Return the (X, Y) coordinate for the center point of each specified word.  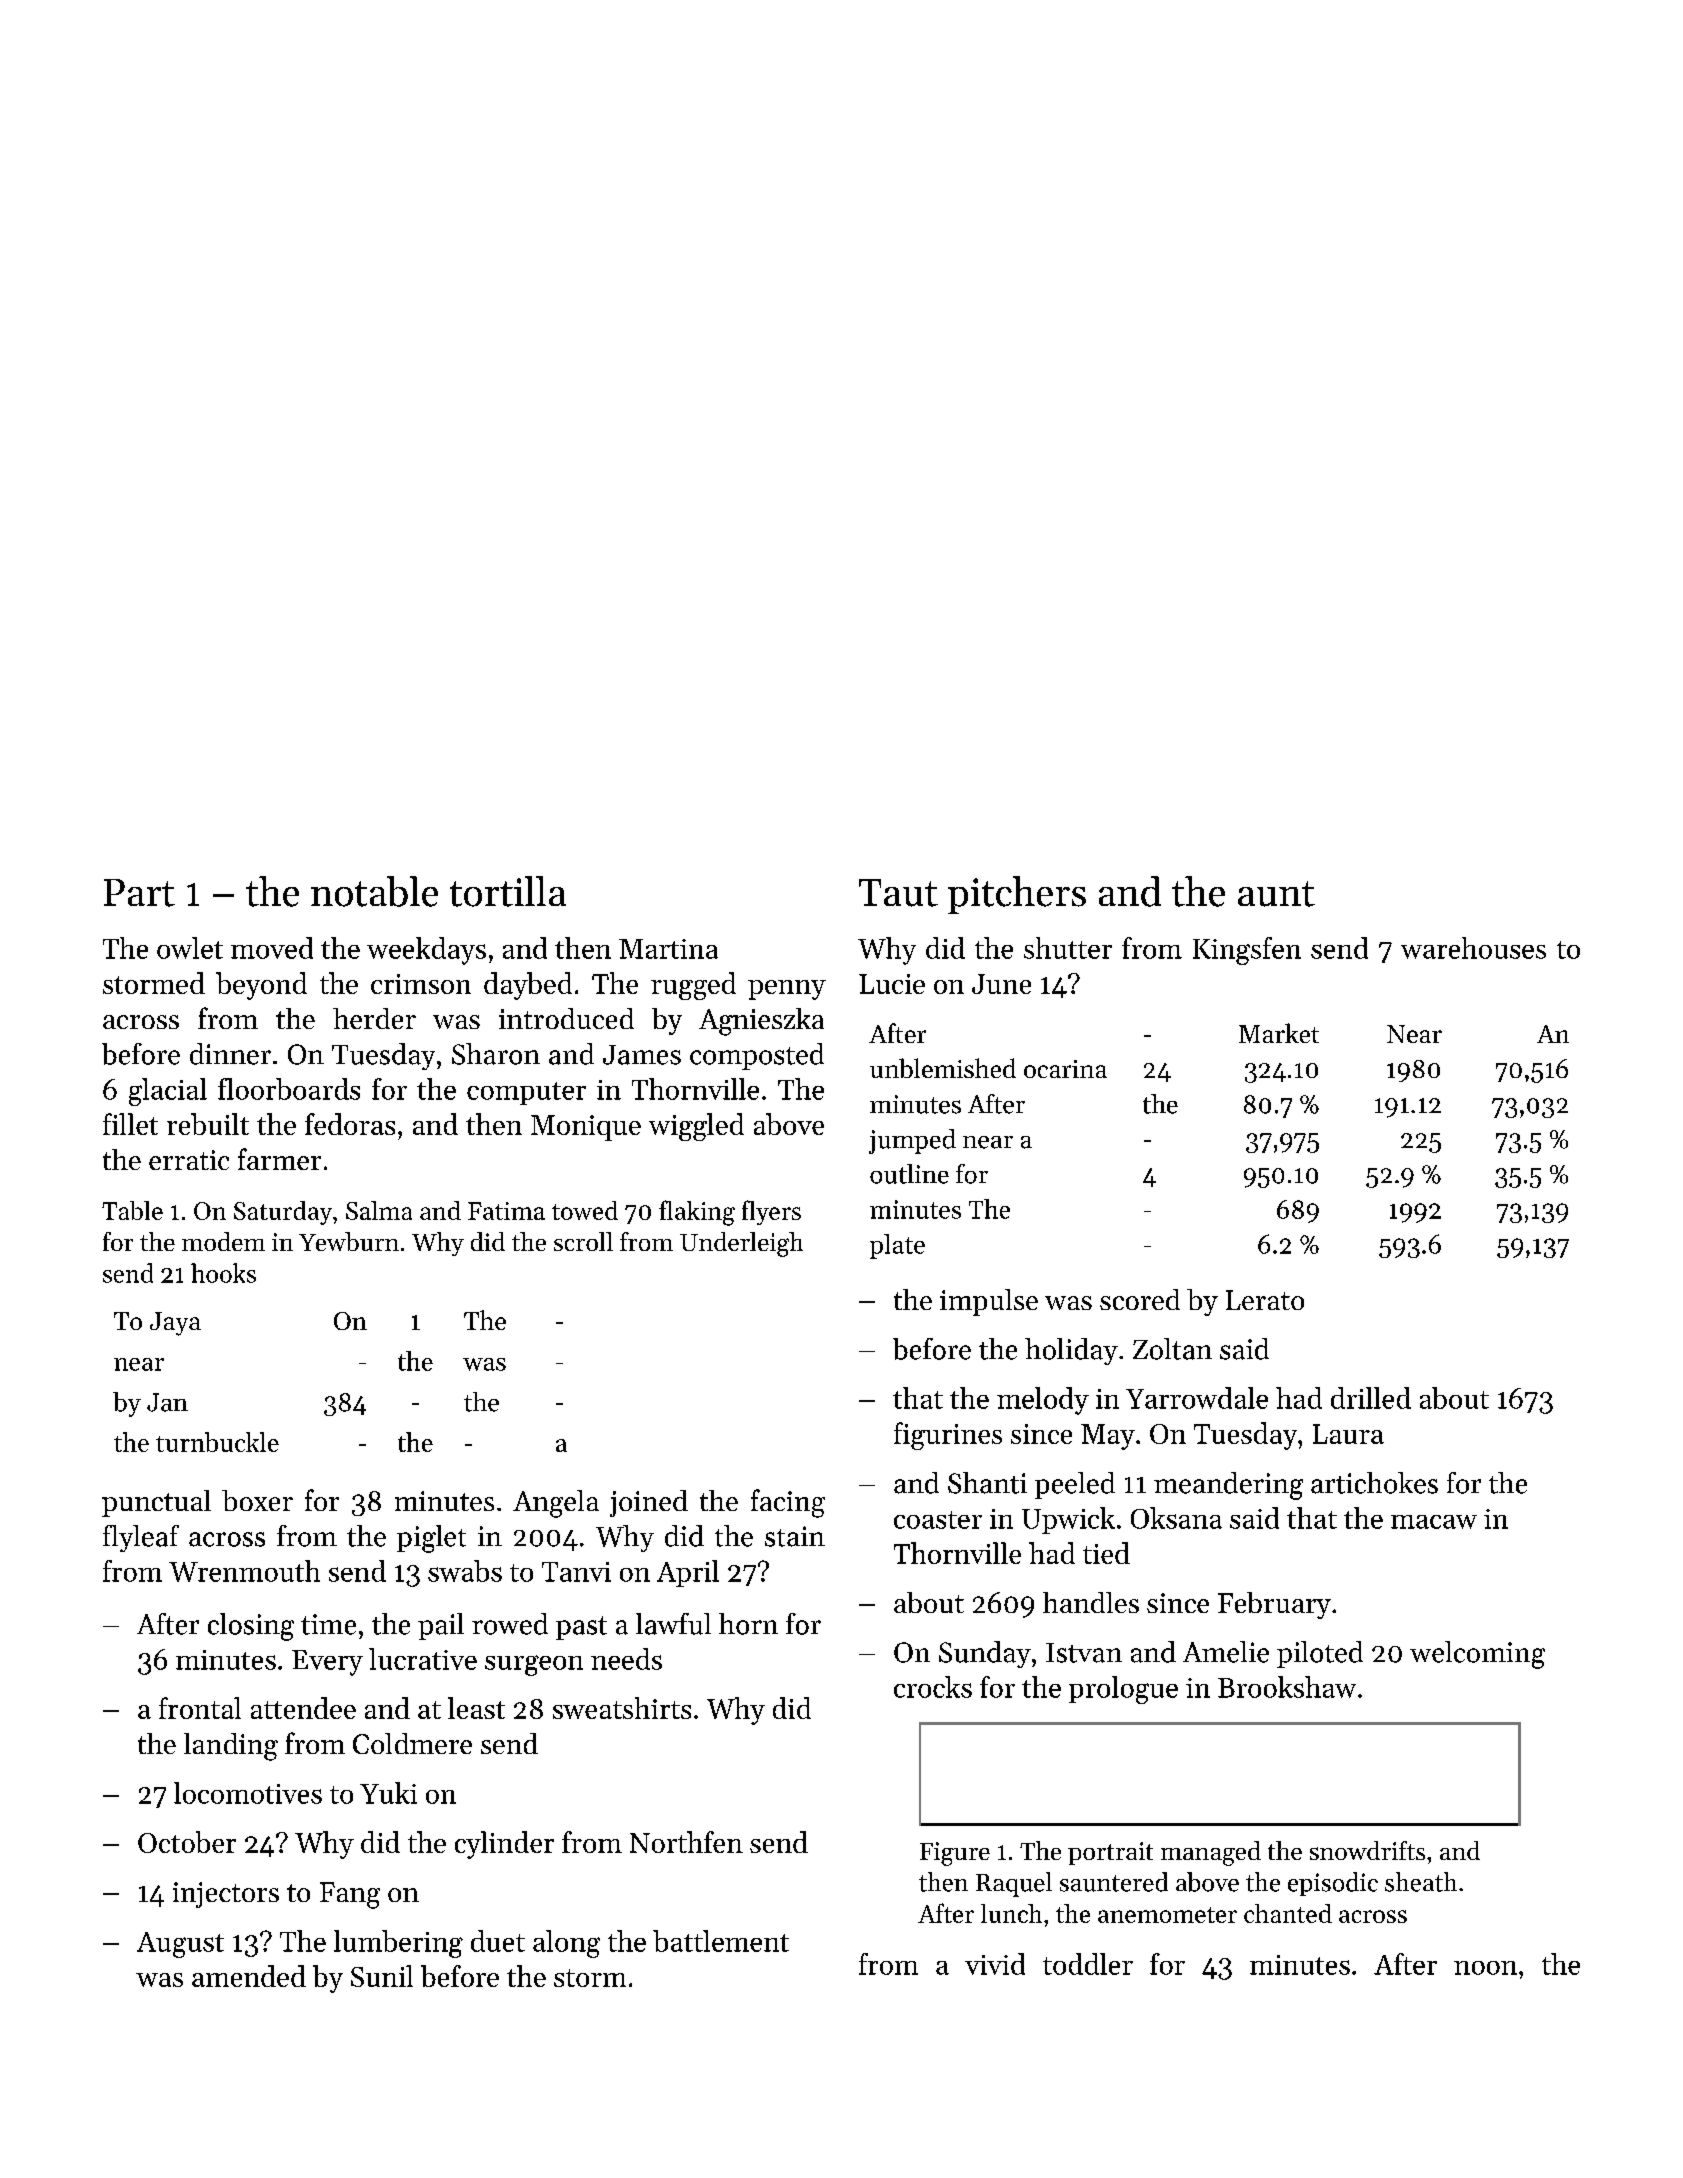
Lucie (892, 984)
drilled (1371, 1398)
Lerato (1265, 1300)
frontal (200, 1708)
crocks (933, 1687)
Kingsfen (1247, 951)
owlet (190, 948)
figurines (948, 1436)
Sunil (382, 1976)
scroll (583, 1241)
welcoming (1477, 1655)
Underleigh (741, 1244)
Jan (167, 1402)
